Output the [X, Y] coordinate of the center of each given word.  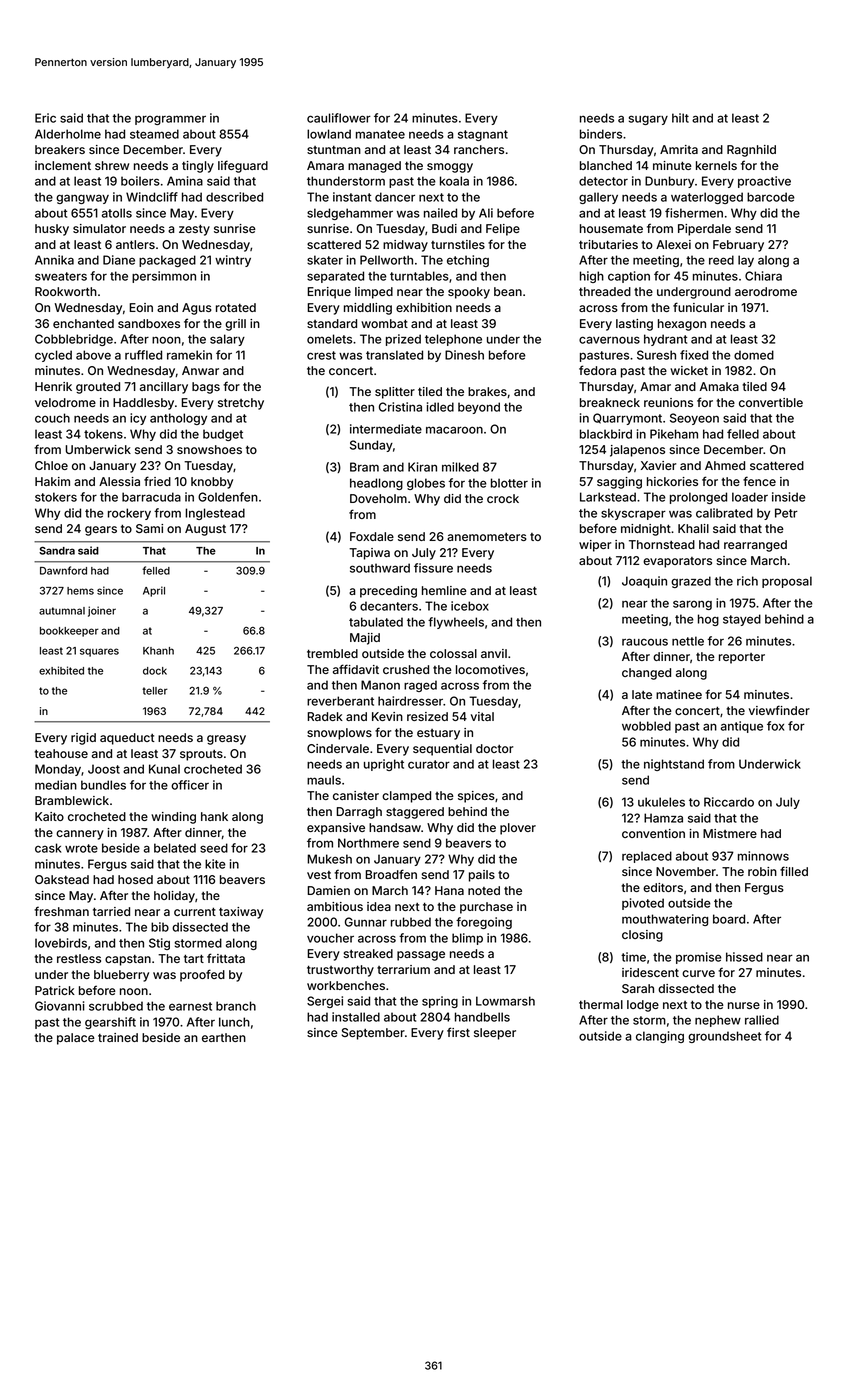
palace [76, 1039]
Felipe [503, 230]
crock [503, 498]
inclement [63, 165]
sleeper [495, 1034]
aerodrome [766, 291]
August [205, 530]
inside [789, 497]
